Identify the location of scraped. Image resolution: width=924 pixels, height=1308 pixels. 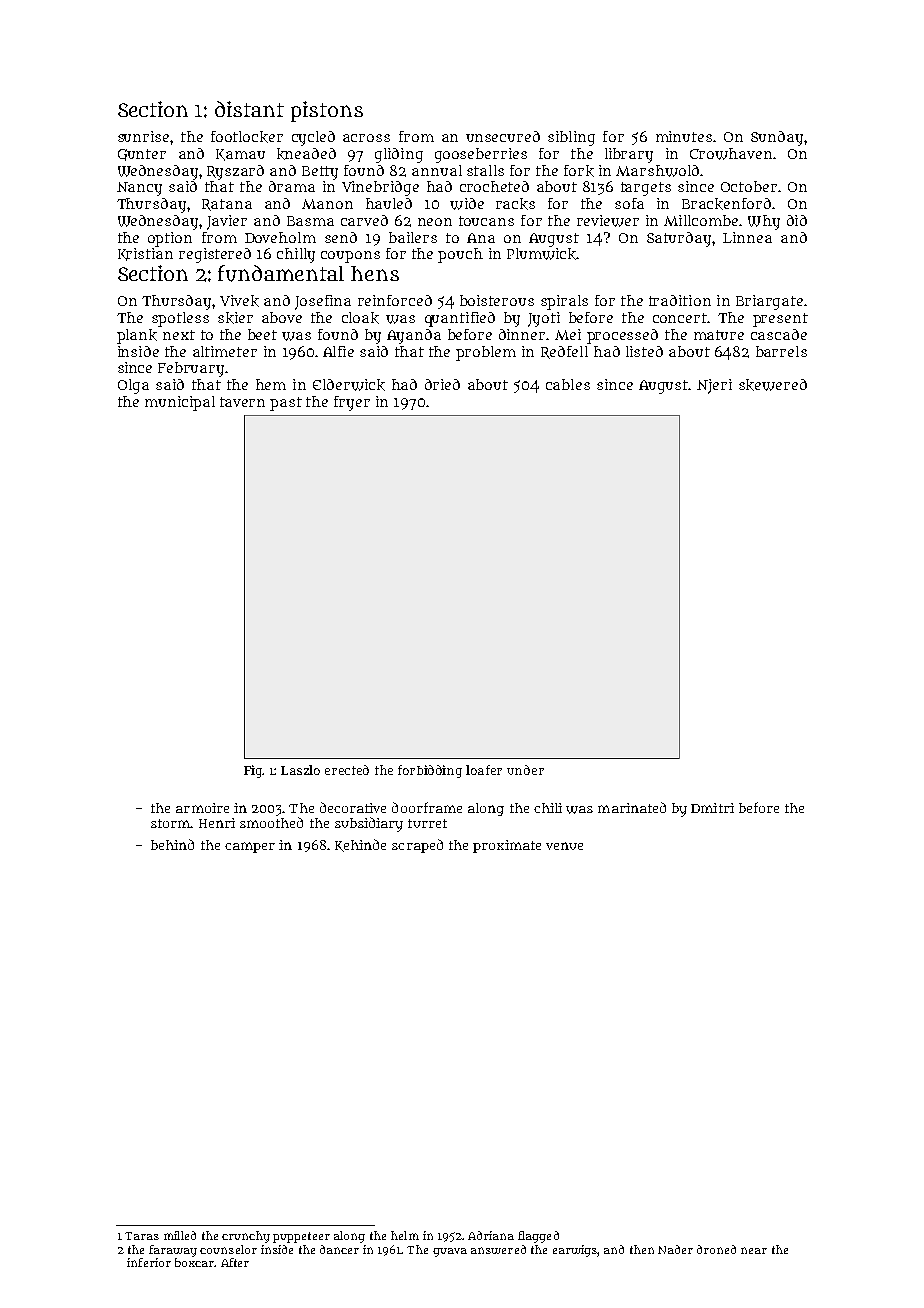
(417, 846).
